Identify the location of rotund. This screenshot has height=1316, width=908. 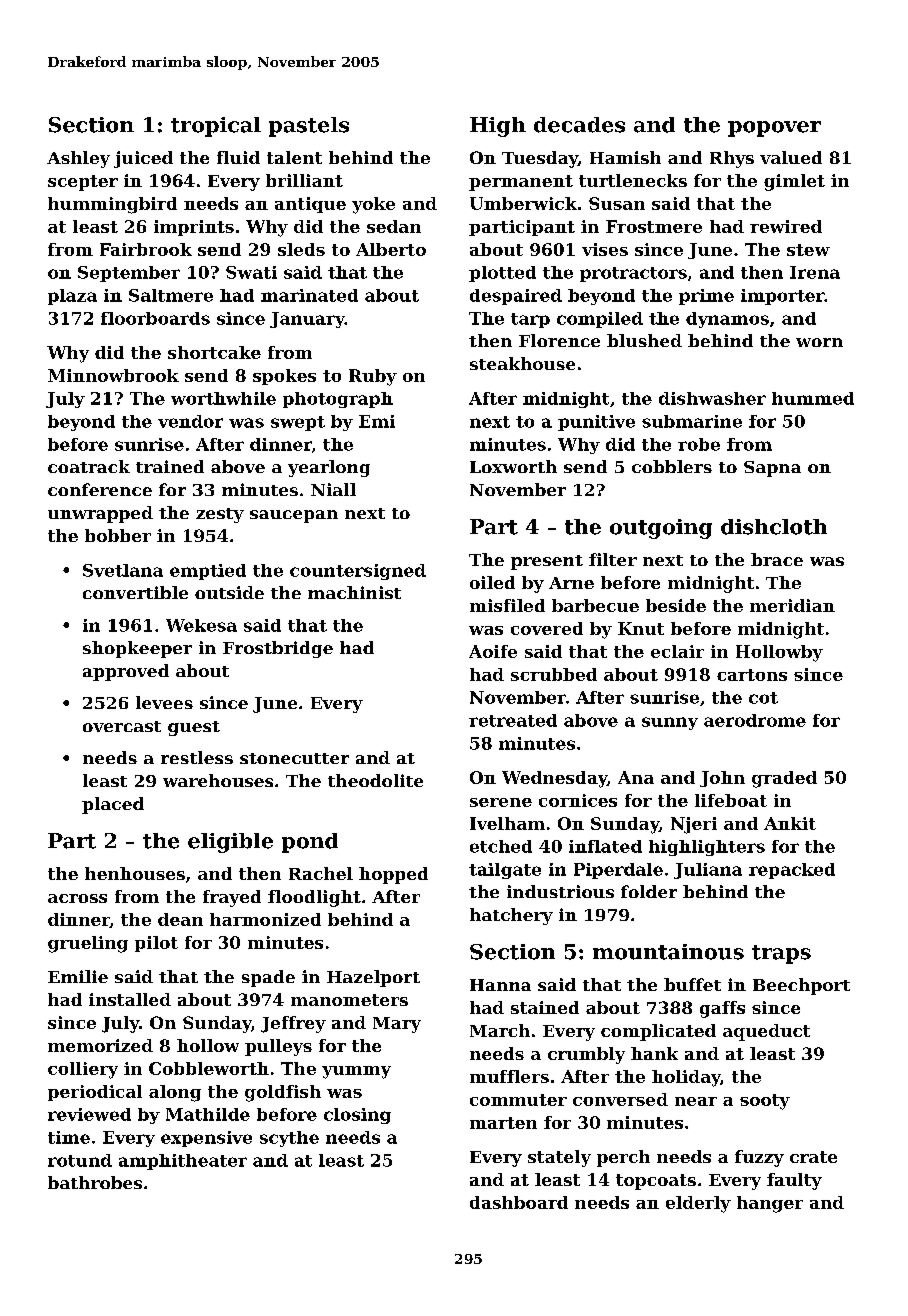
(80, 1160).
